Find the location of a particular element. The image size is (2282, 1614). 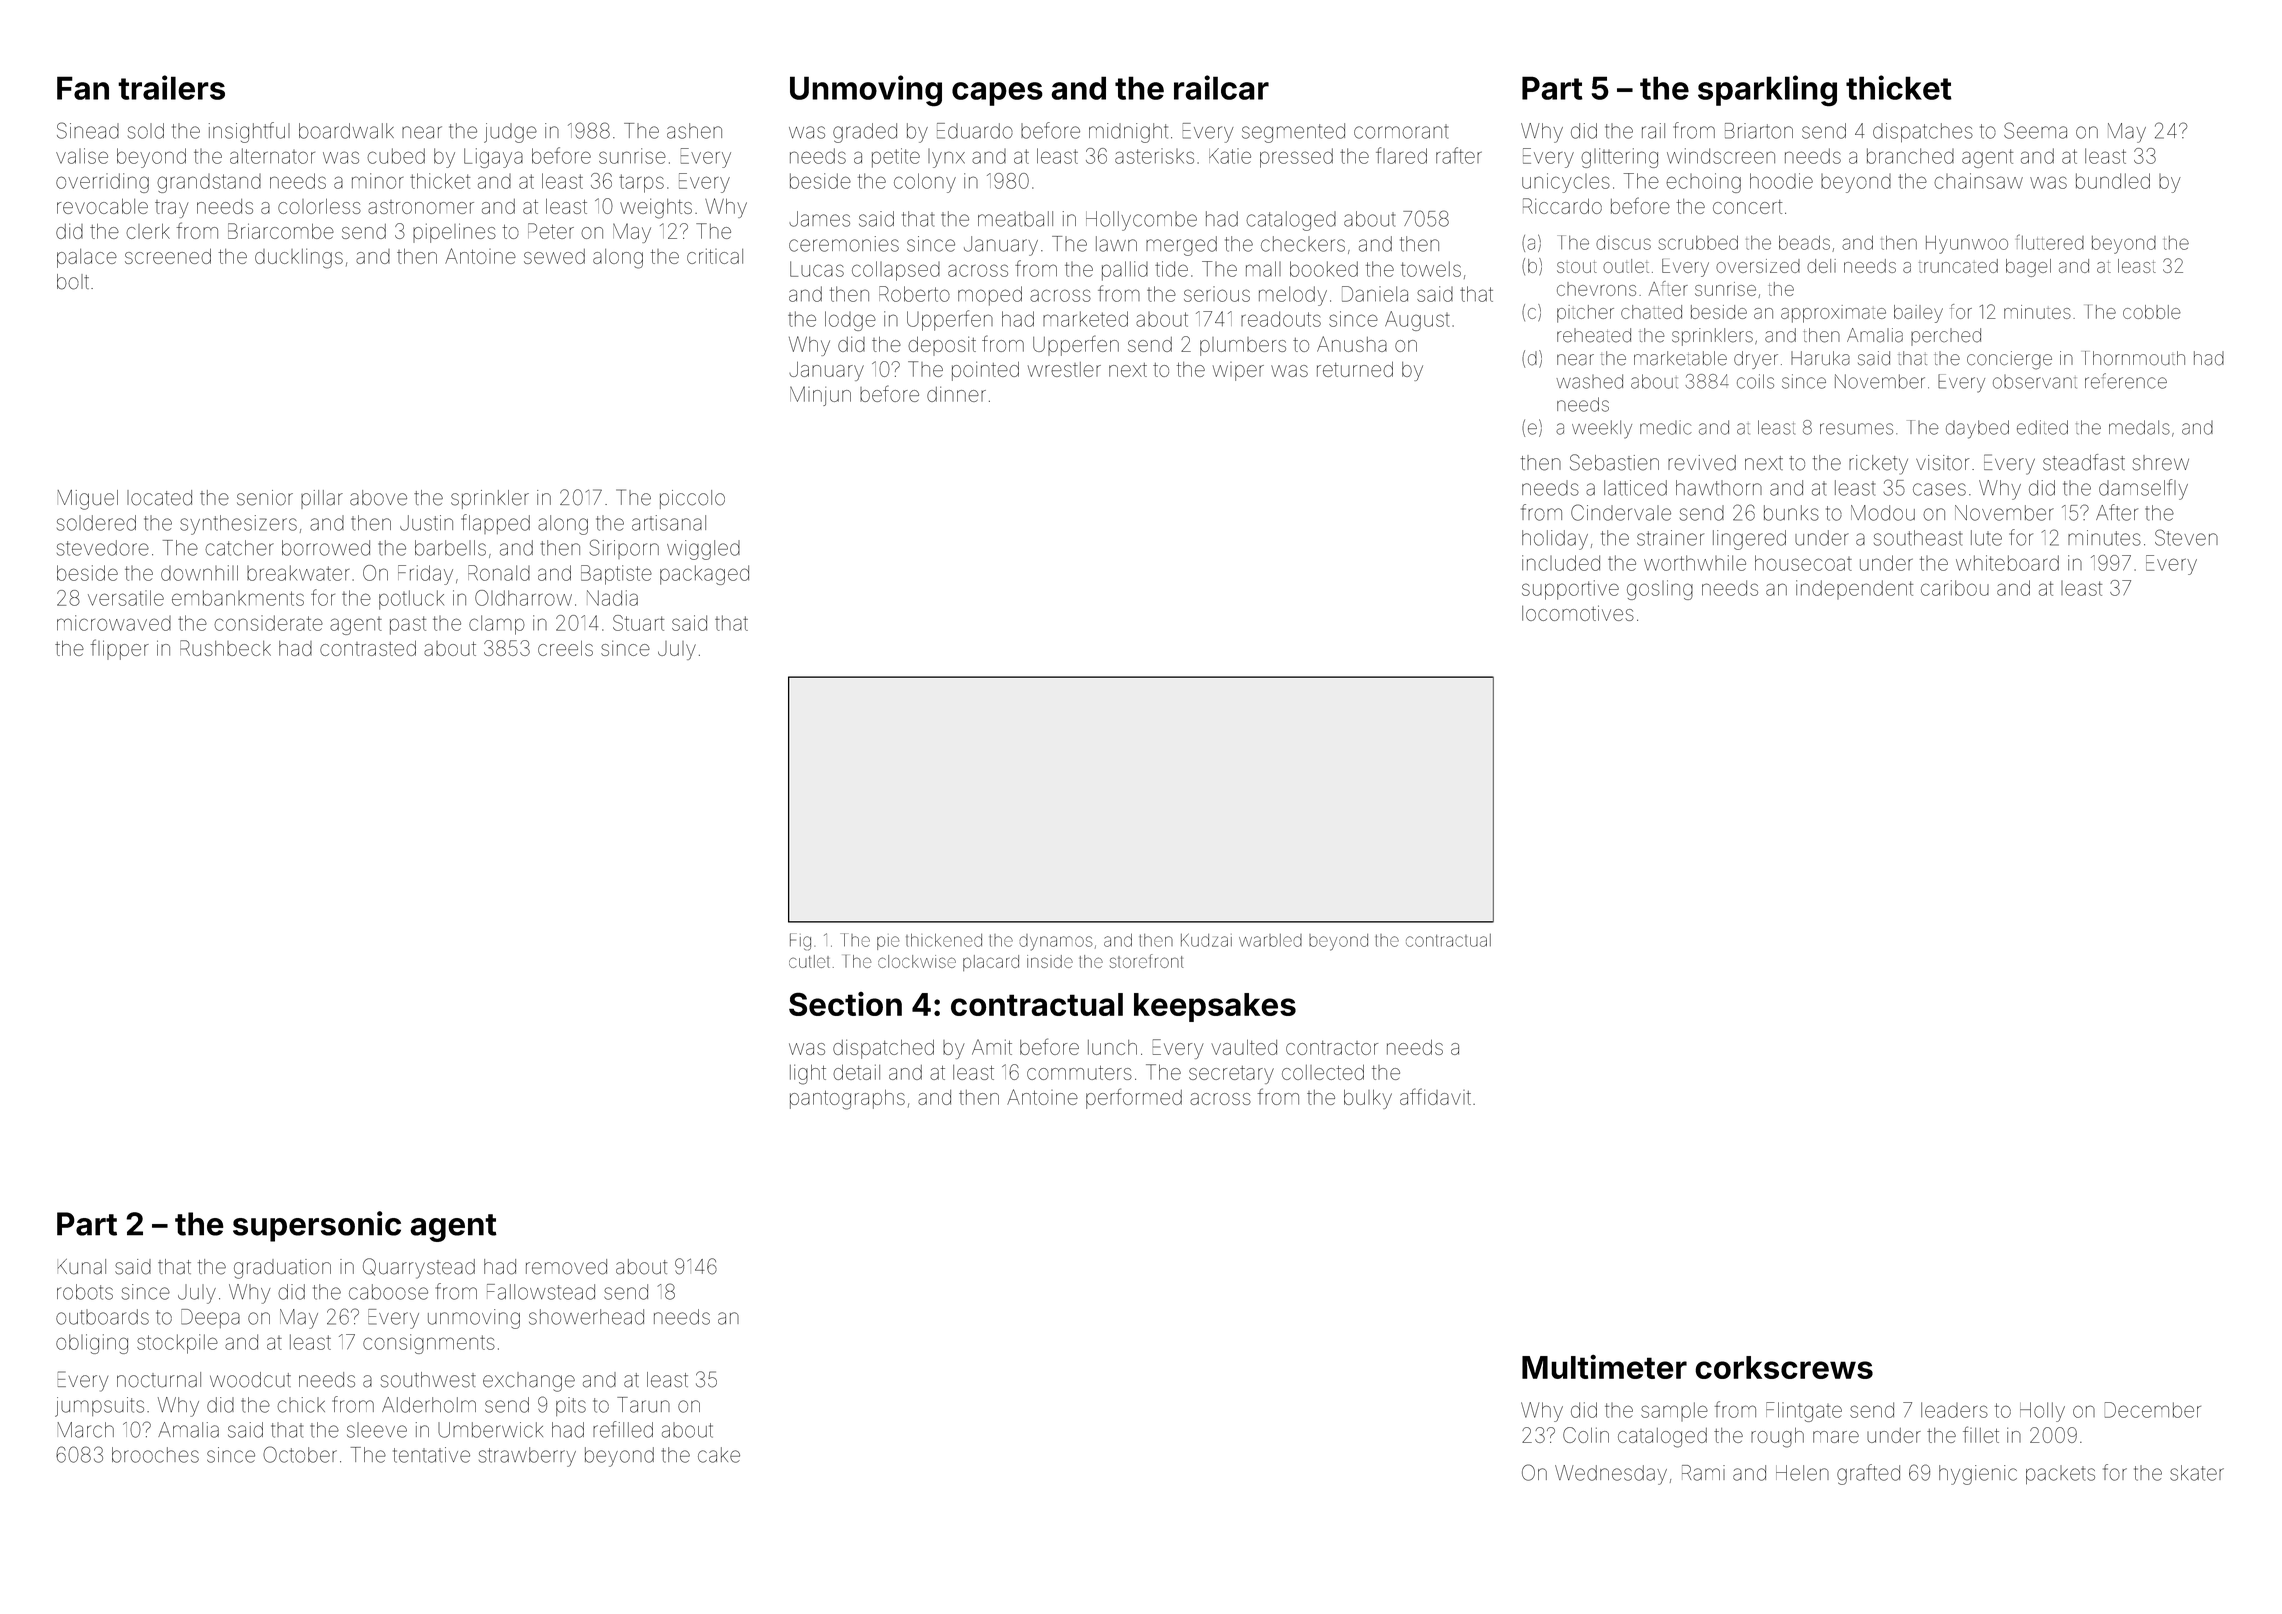

Fallowstead is located at coordinates (541, 1292).
